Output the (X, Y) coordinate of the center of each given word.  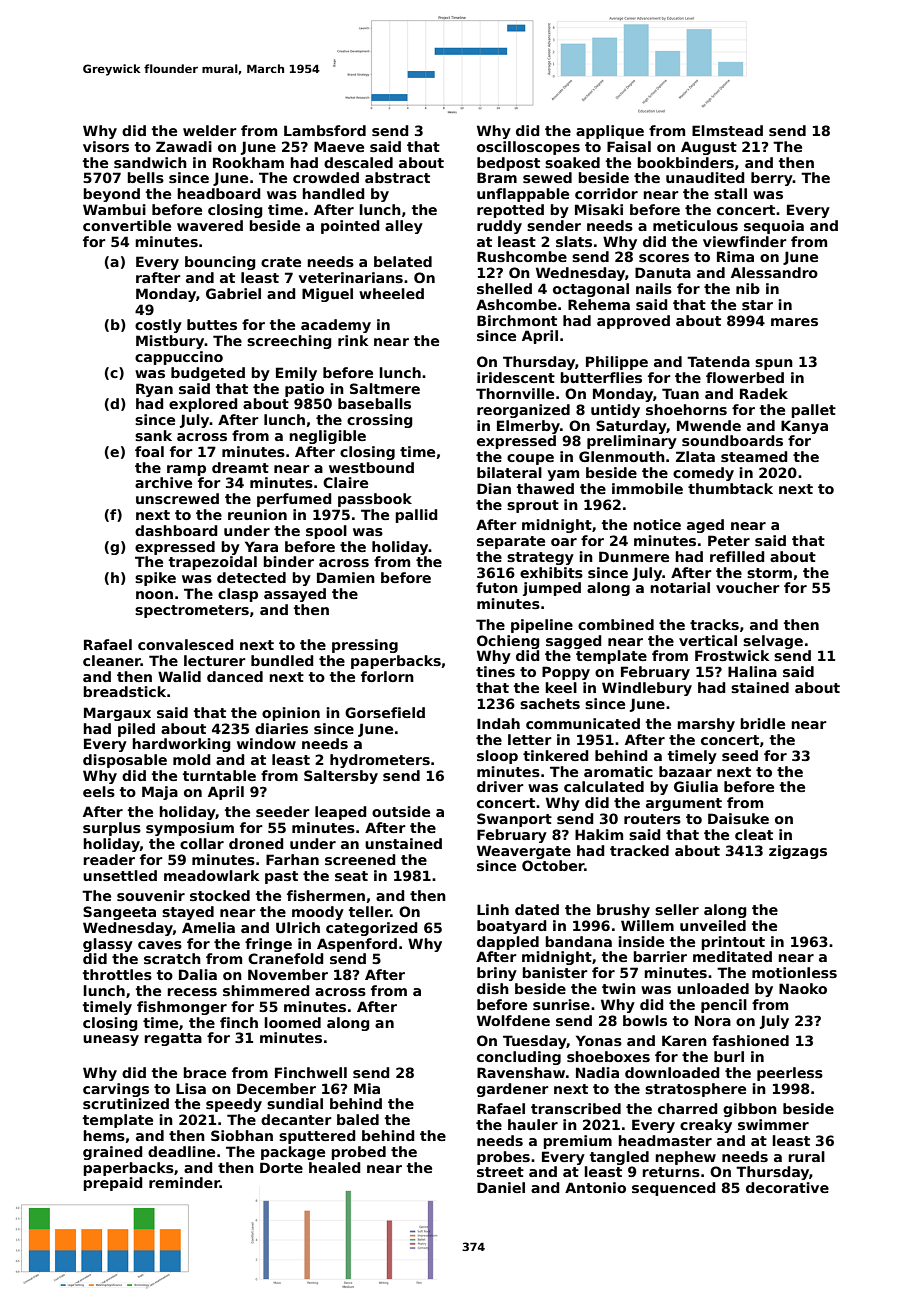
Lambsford (325, 130)
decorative (787, 1187)
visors (106, 146)
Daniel (501, 1187)
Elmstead (727, 130)
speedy (234, 1105)
